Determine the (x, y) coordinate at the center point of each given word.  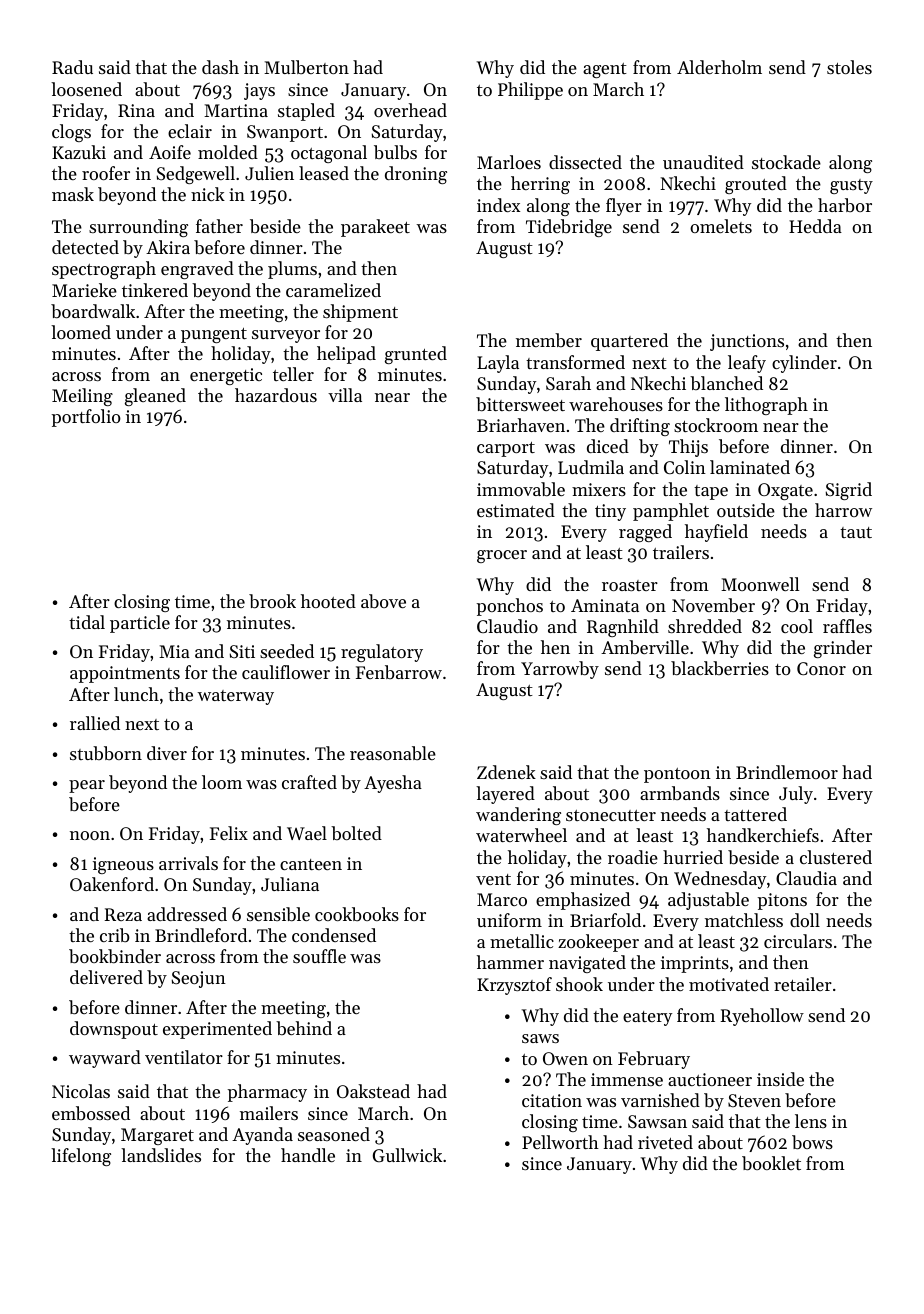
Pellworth (560, 1142)
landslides (161, 1155)
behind (304, 1028)
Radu (72, 67)
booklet (771, 1163)
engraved (197, 270)
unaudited (703, 162)
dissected (585, 162)
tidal (87, 622)
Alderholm (719, 67)
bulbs (395, 152)
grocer (502, 556)
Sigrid (849, 491)
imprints (695, 964)
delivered (106, 977)
